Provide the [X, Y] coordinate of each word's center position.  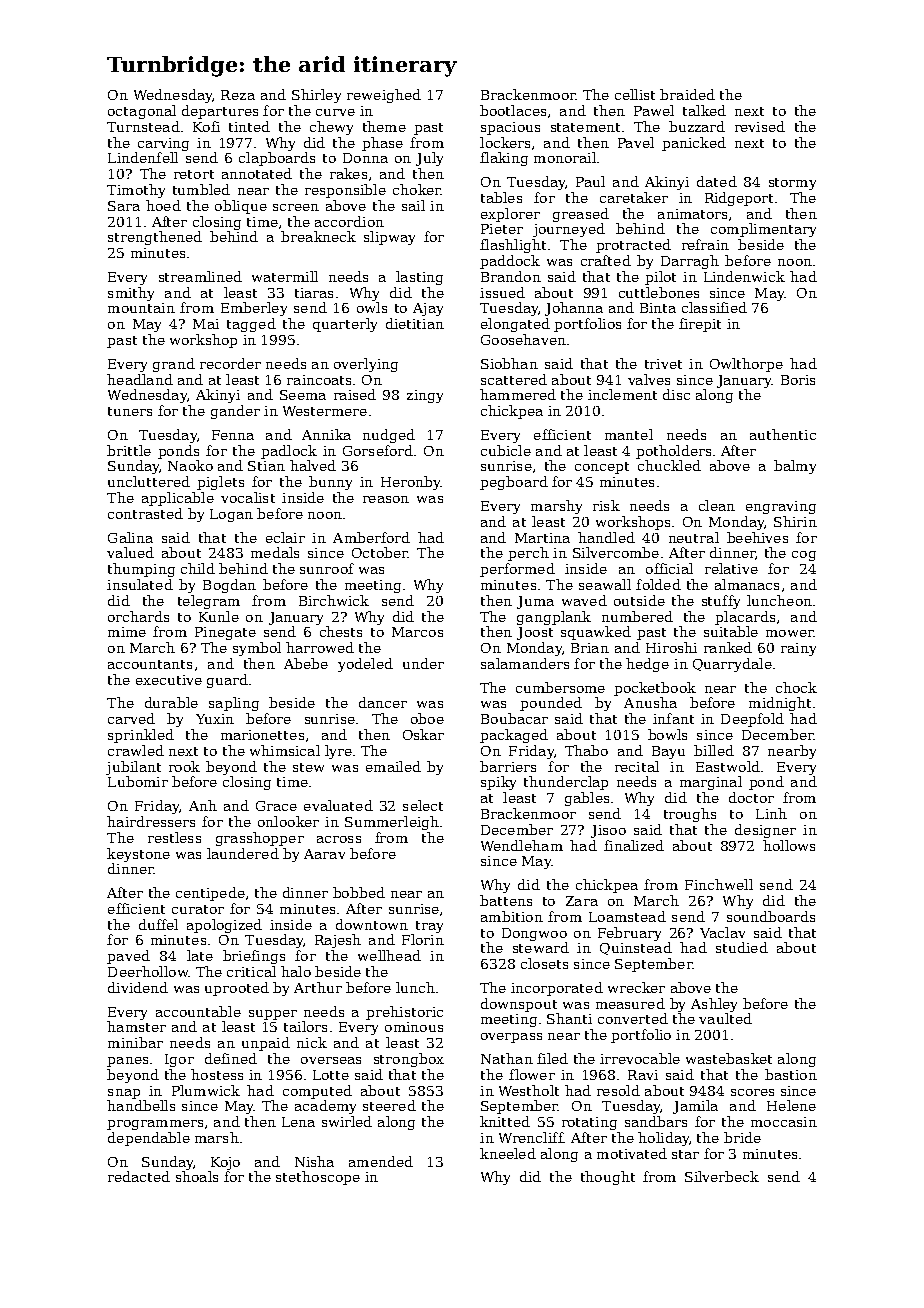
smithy [131, 294]
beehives [757, 537]
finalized [634, 845]
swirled [347, 1121]
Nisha [314, 1161]
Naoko [190, 465]
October [380, 552]
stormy [792, 184]
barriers [508, 766]
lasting [419, 278]
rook [184, 766]
